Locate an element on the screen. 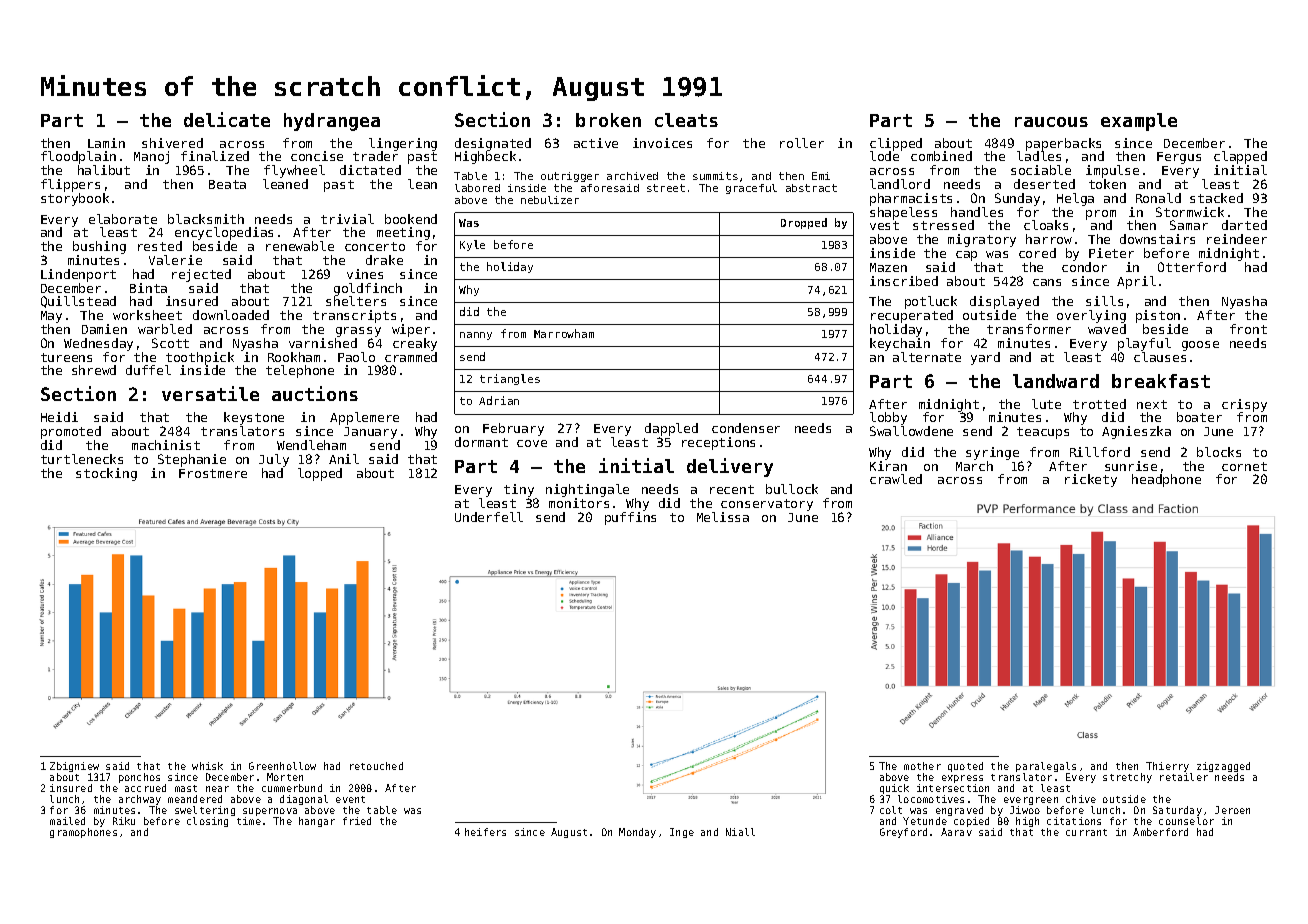  summits is located at coordinates (715, 176).
